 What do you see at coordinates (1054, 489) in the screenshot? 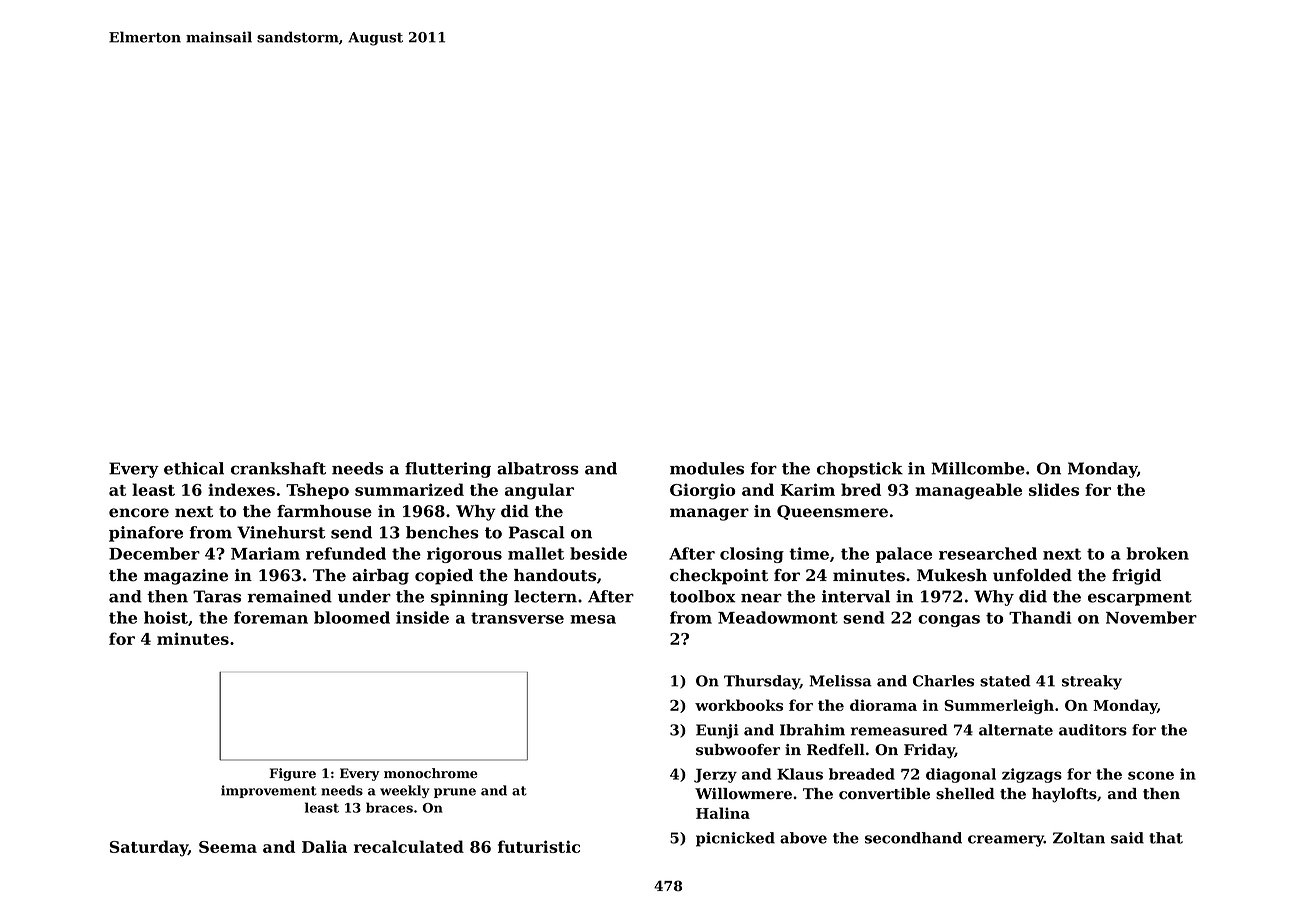
I see `slides` at bounding box center [1054, 489].
